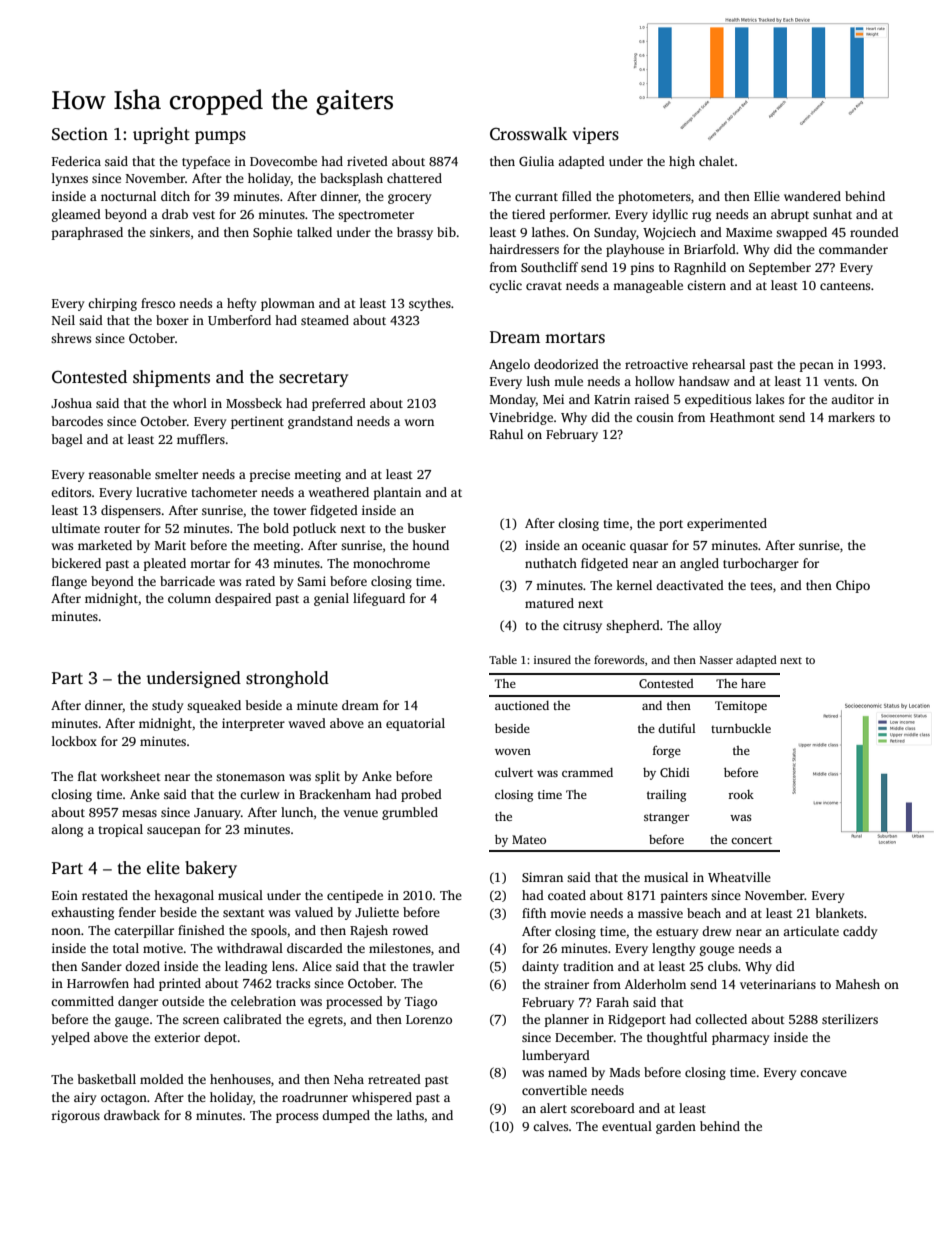 Image resolution: width=952 pixels, height=1233 pixels. What do you see at coordinates (761, 586) in the screenshot?
I see `tees` at bounding box center [761, 586].
